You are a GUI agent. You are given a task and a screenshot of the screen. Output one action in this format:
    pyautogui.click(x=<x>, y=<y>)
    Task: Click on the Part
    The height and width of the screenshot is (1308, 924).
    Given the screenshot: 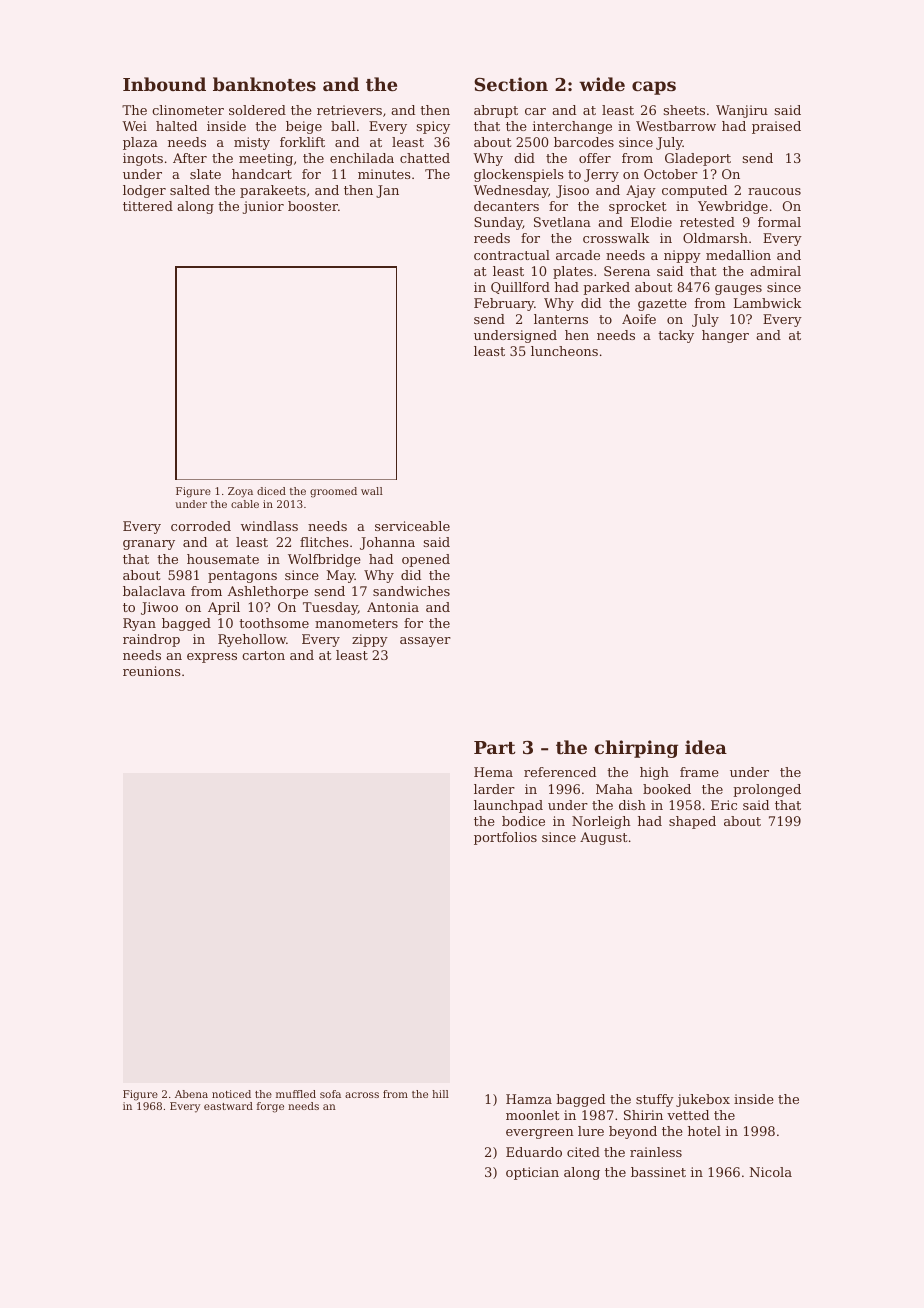 What is the action you would take?
    pyautogui.click(x=495, y=747)
